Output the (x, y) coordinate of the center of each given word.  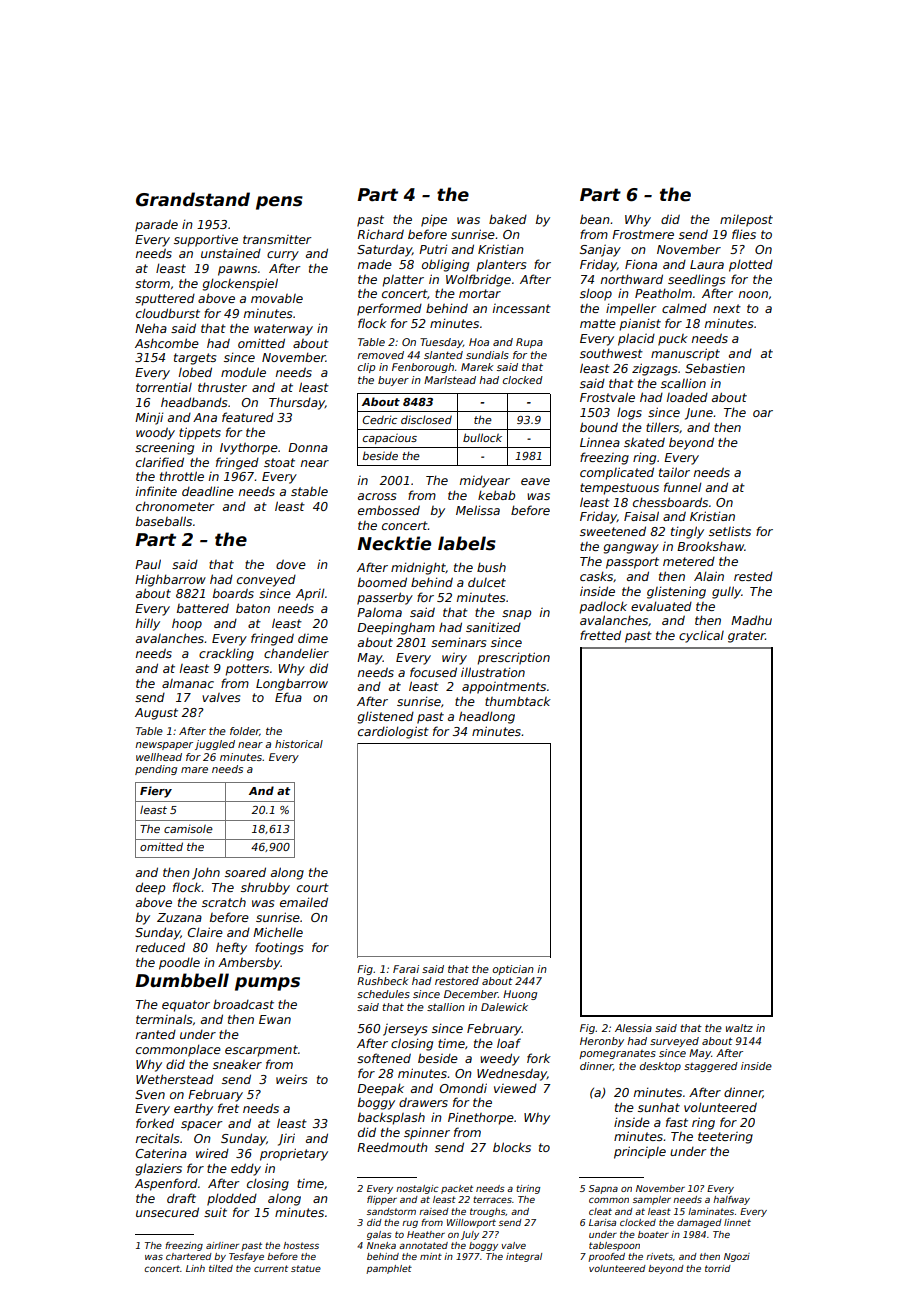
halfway (731, 1200)
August (156, 714)
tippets (200, 433)
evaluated (661, 606)
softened (384, 1058)
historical (299, 744)
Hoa (479, 342)
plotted (751, 265)
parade (156, 225)
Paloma (379, 612)
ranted (156, 1034)
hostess (301, 1245)
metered (689, 561)
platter (403, 281)
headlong (487, 717)
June (699, 414)
